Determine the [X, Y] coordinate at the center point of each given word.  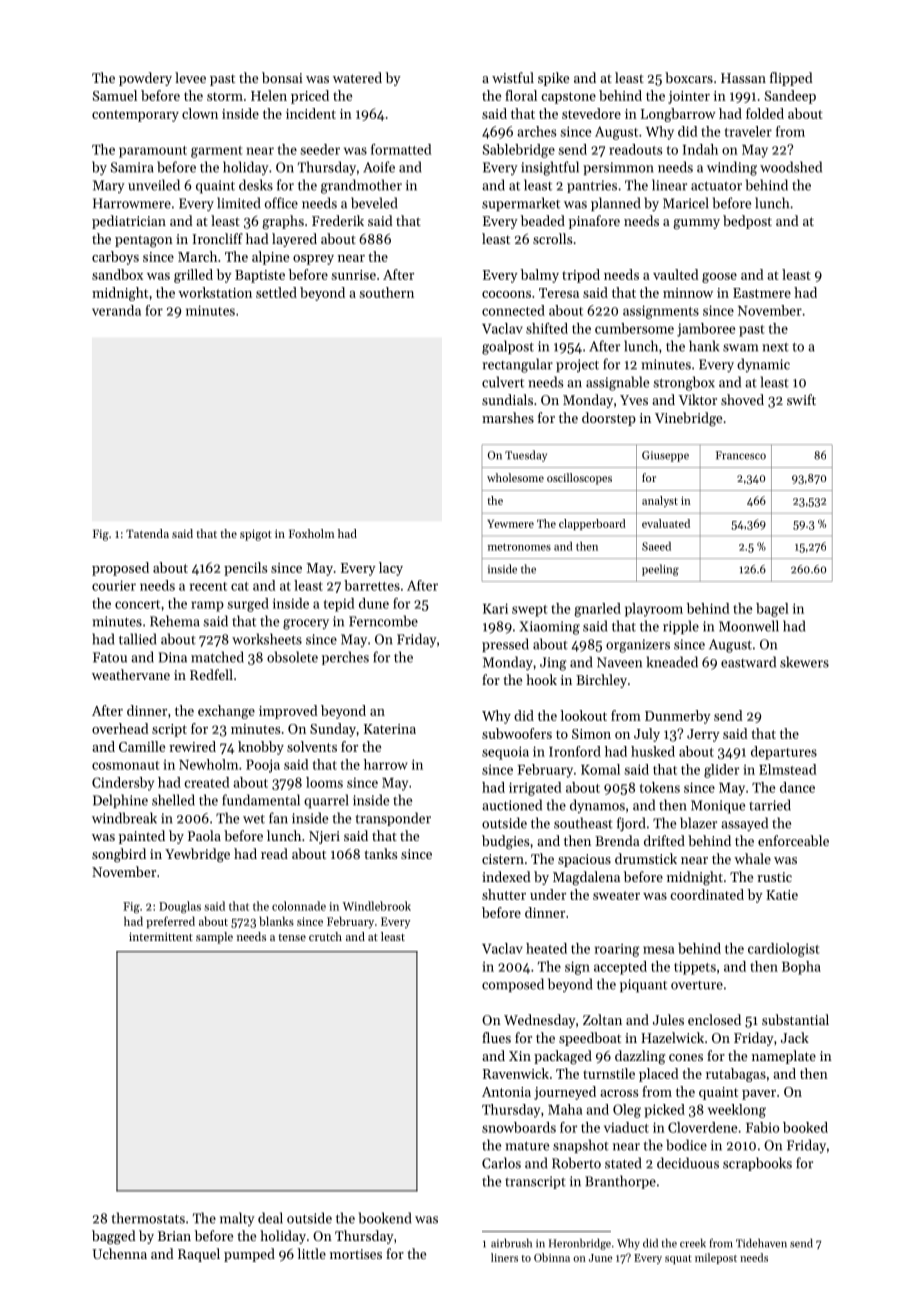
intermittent [161, 936]
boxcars [689, 77]
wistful [513, 77]
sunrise [354, 275]
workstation [215, 292]
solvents [312, 746]
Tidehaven [761, 1243]
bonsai [282, 77]
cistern [503, 859]
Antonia [506, 1092]
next [775, 347]
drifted [664, 840]
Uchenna [119, 1253]
